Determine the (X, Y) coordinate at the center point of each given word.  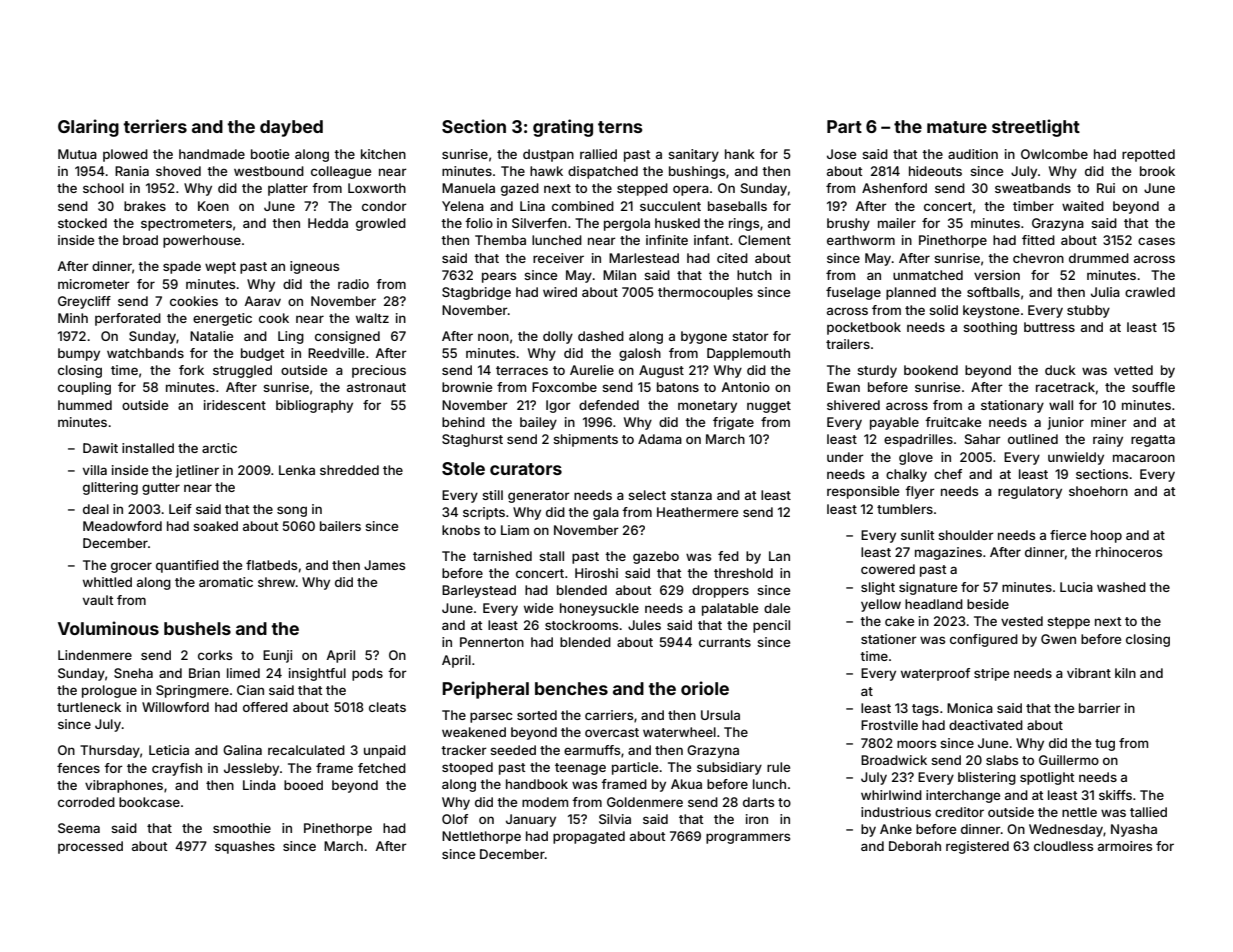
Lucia (1076, 587)
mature (957, 127)
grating (563, 128)
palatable (730, 609)
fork (191, 370)
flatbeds (271, 565)
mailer (897, 223)
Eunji (277, 656)
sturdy (877, 371)
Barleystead (479, 591)
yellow (881, 605)
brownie (467, 387)
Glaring (88, 128)
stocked (82, 223)
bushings (697, 172)
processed (90, 847)
